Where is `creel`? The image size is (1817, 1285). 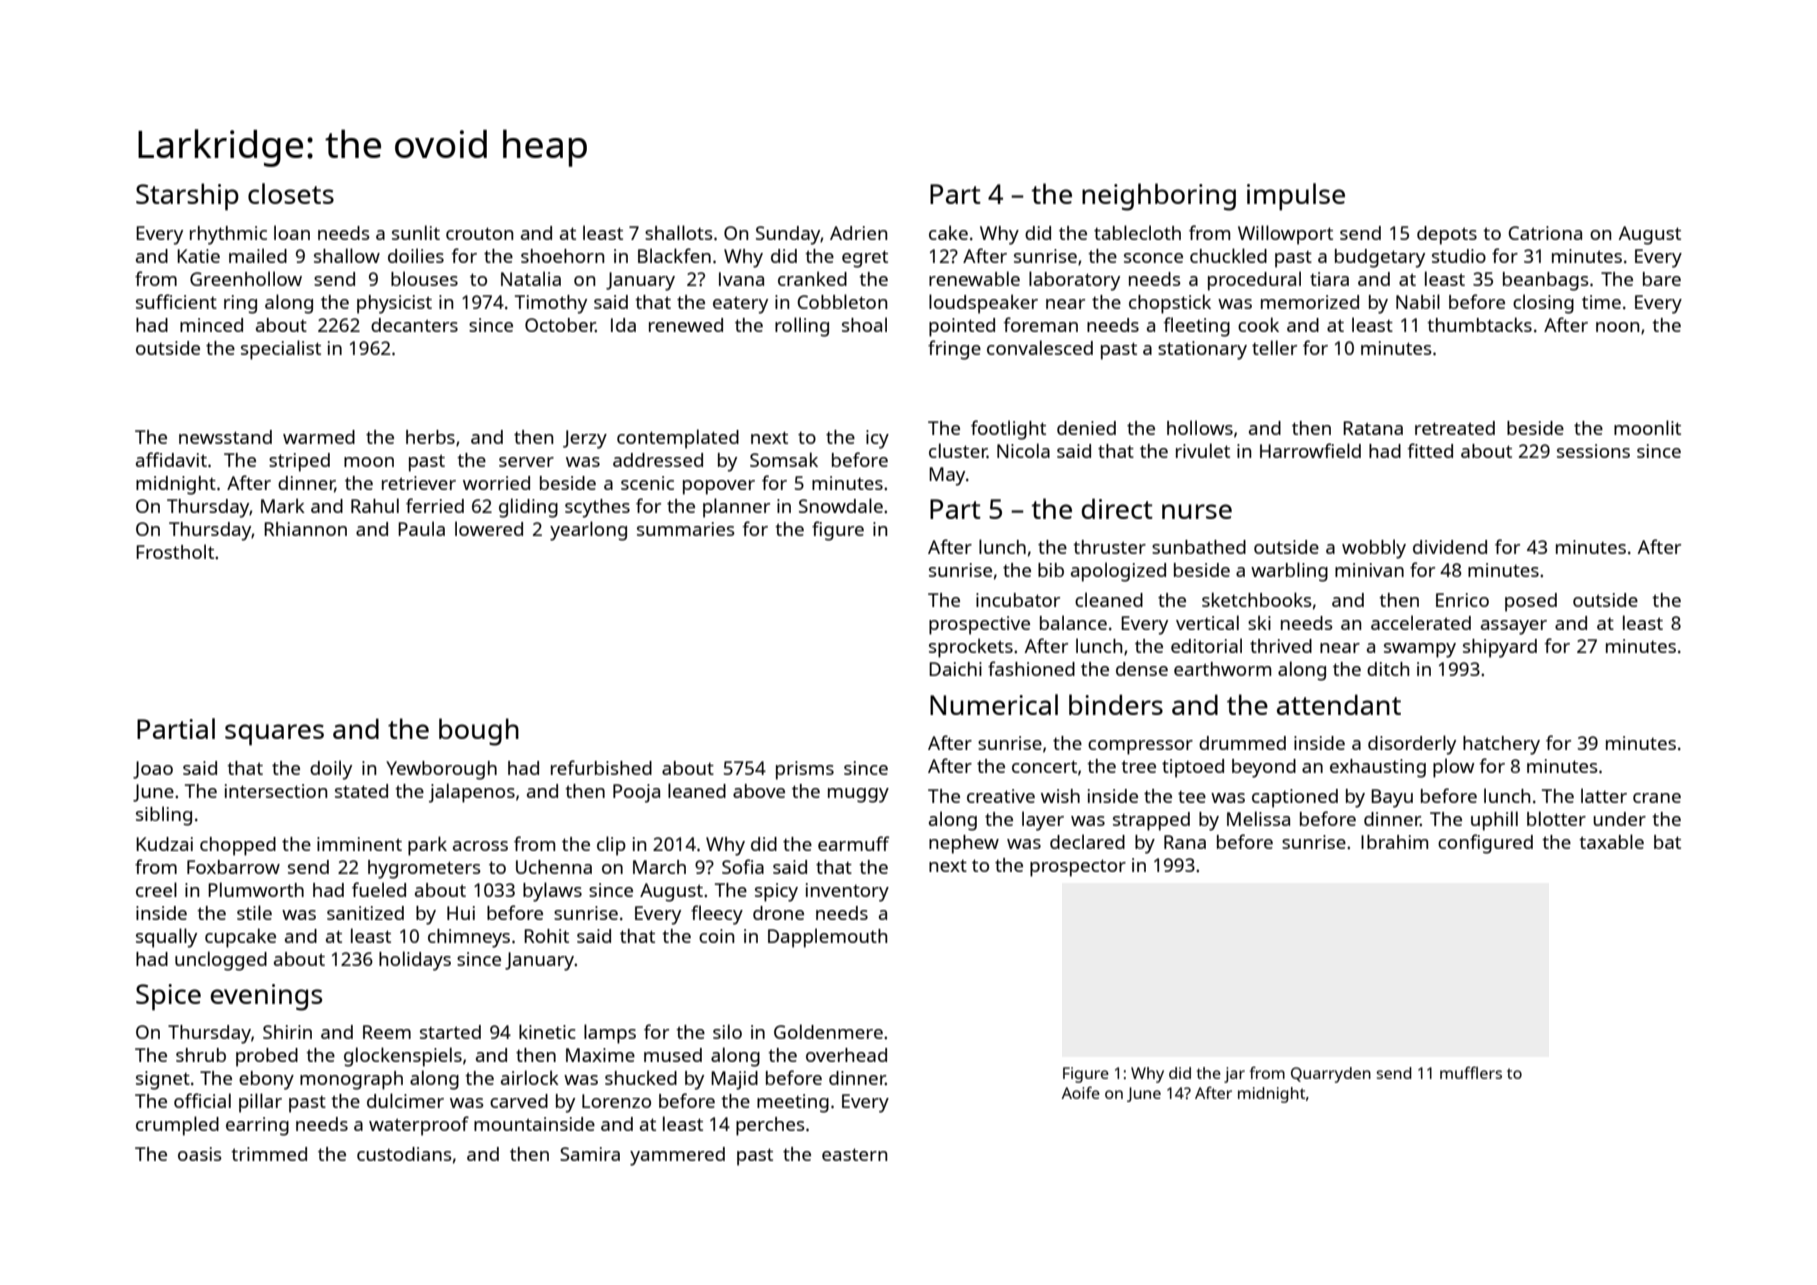 creel is located at coordinates (156, 889).
